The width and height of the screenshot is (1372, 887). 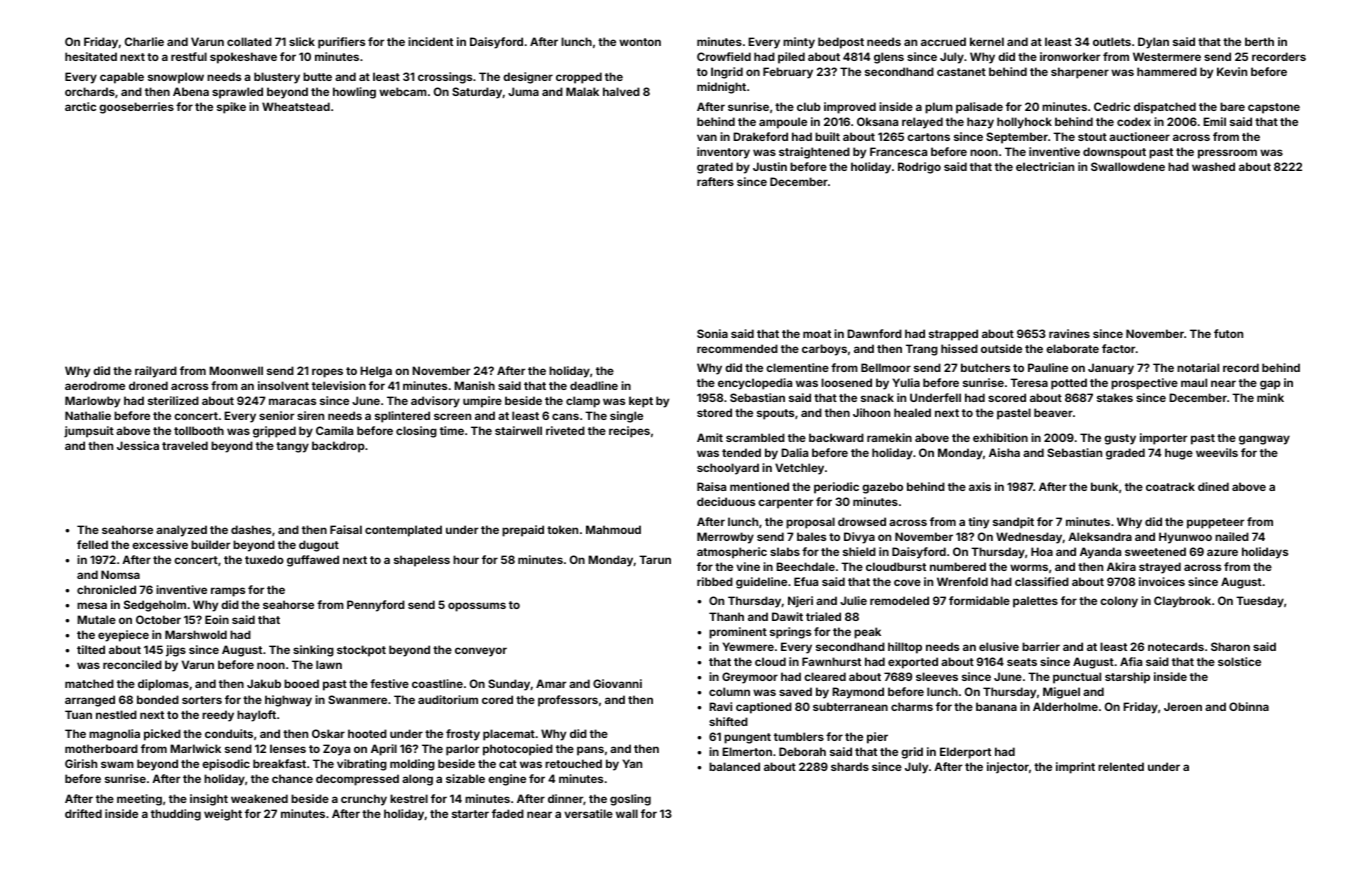 I want to click on maracas, so click(x=292, y=401).
